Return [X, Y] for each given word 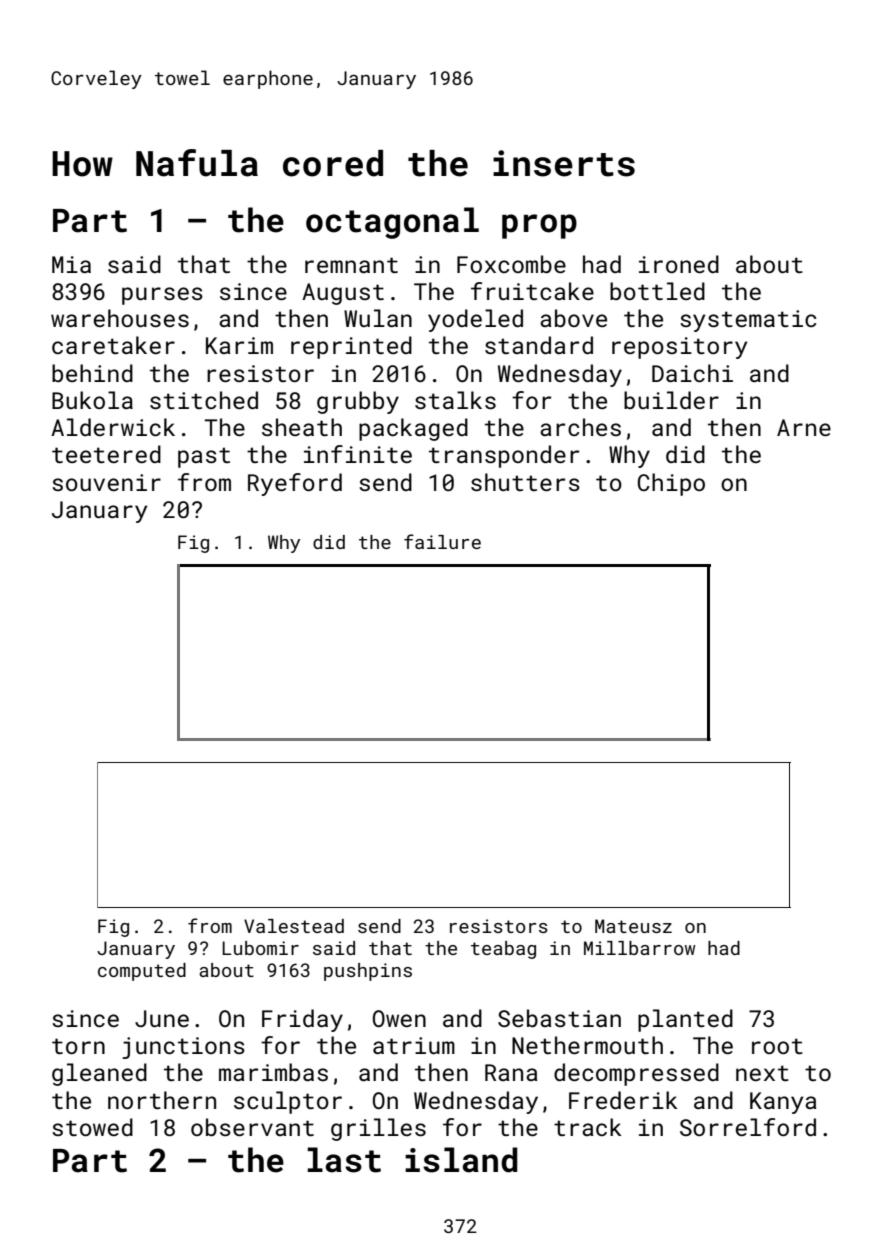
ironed [679, 264]
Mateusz [633, 926]
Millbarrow [640, 948]
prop [539, 226]
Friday [302, 1020]
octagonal [392, 223]
